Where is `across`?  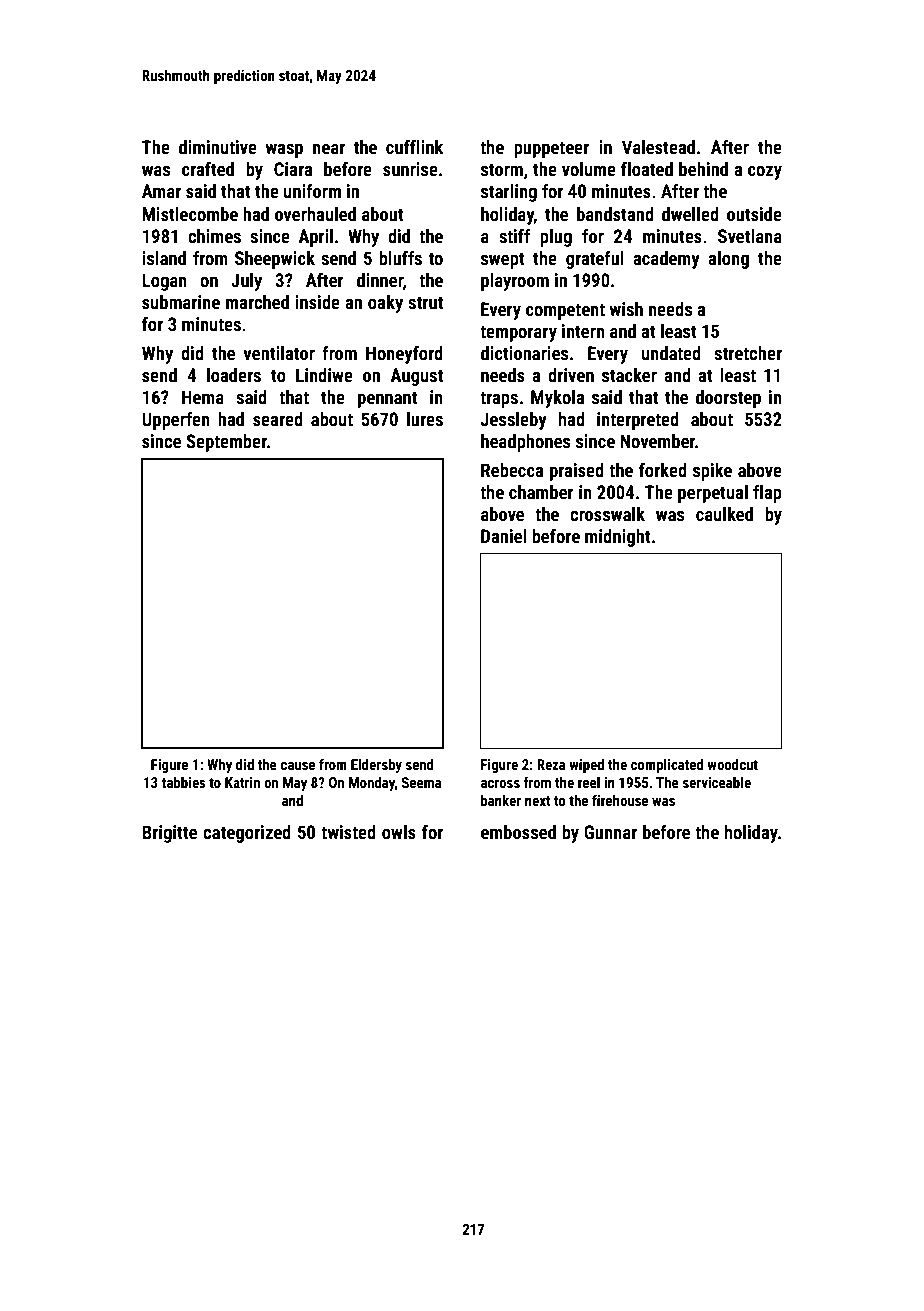 across is located at coordinates (500, 784).
